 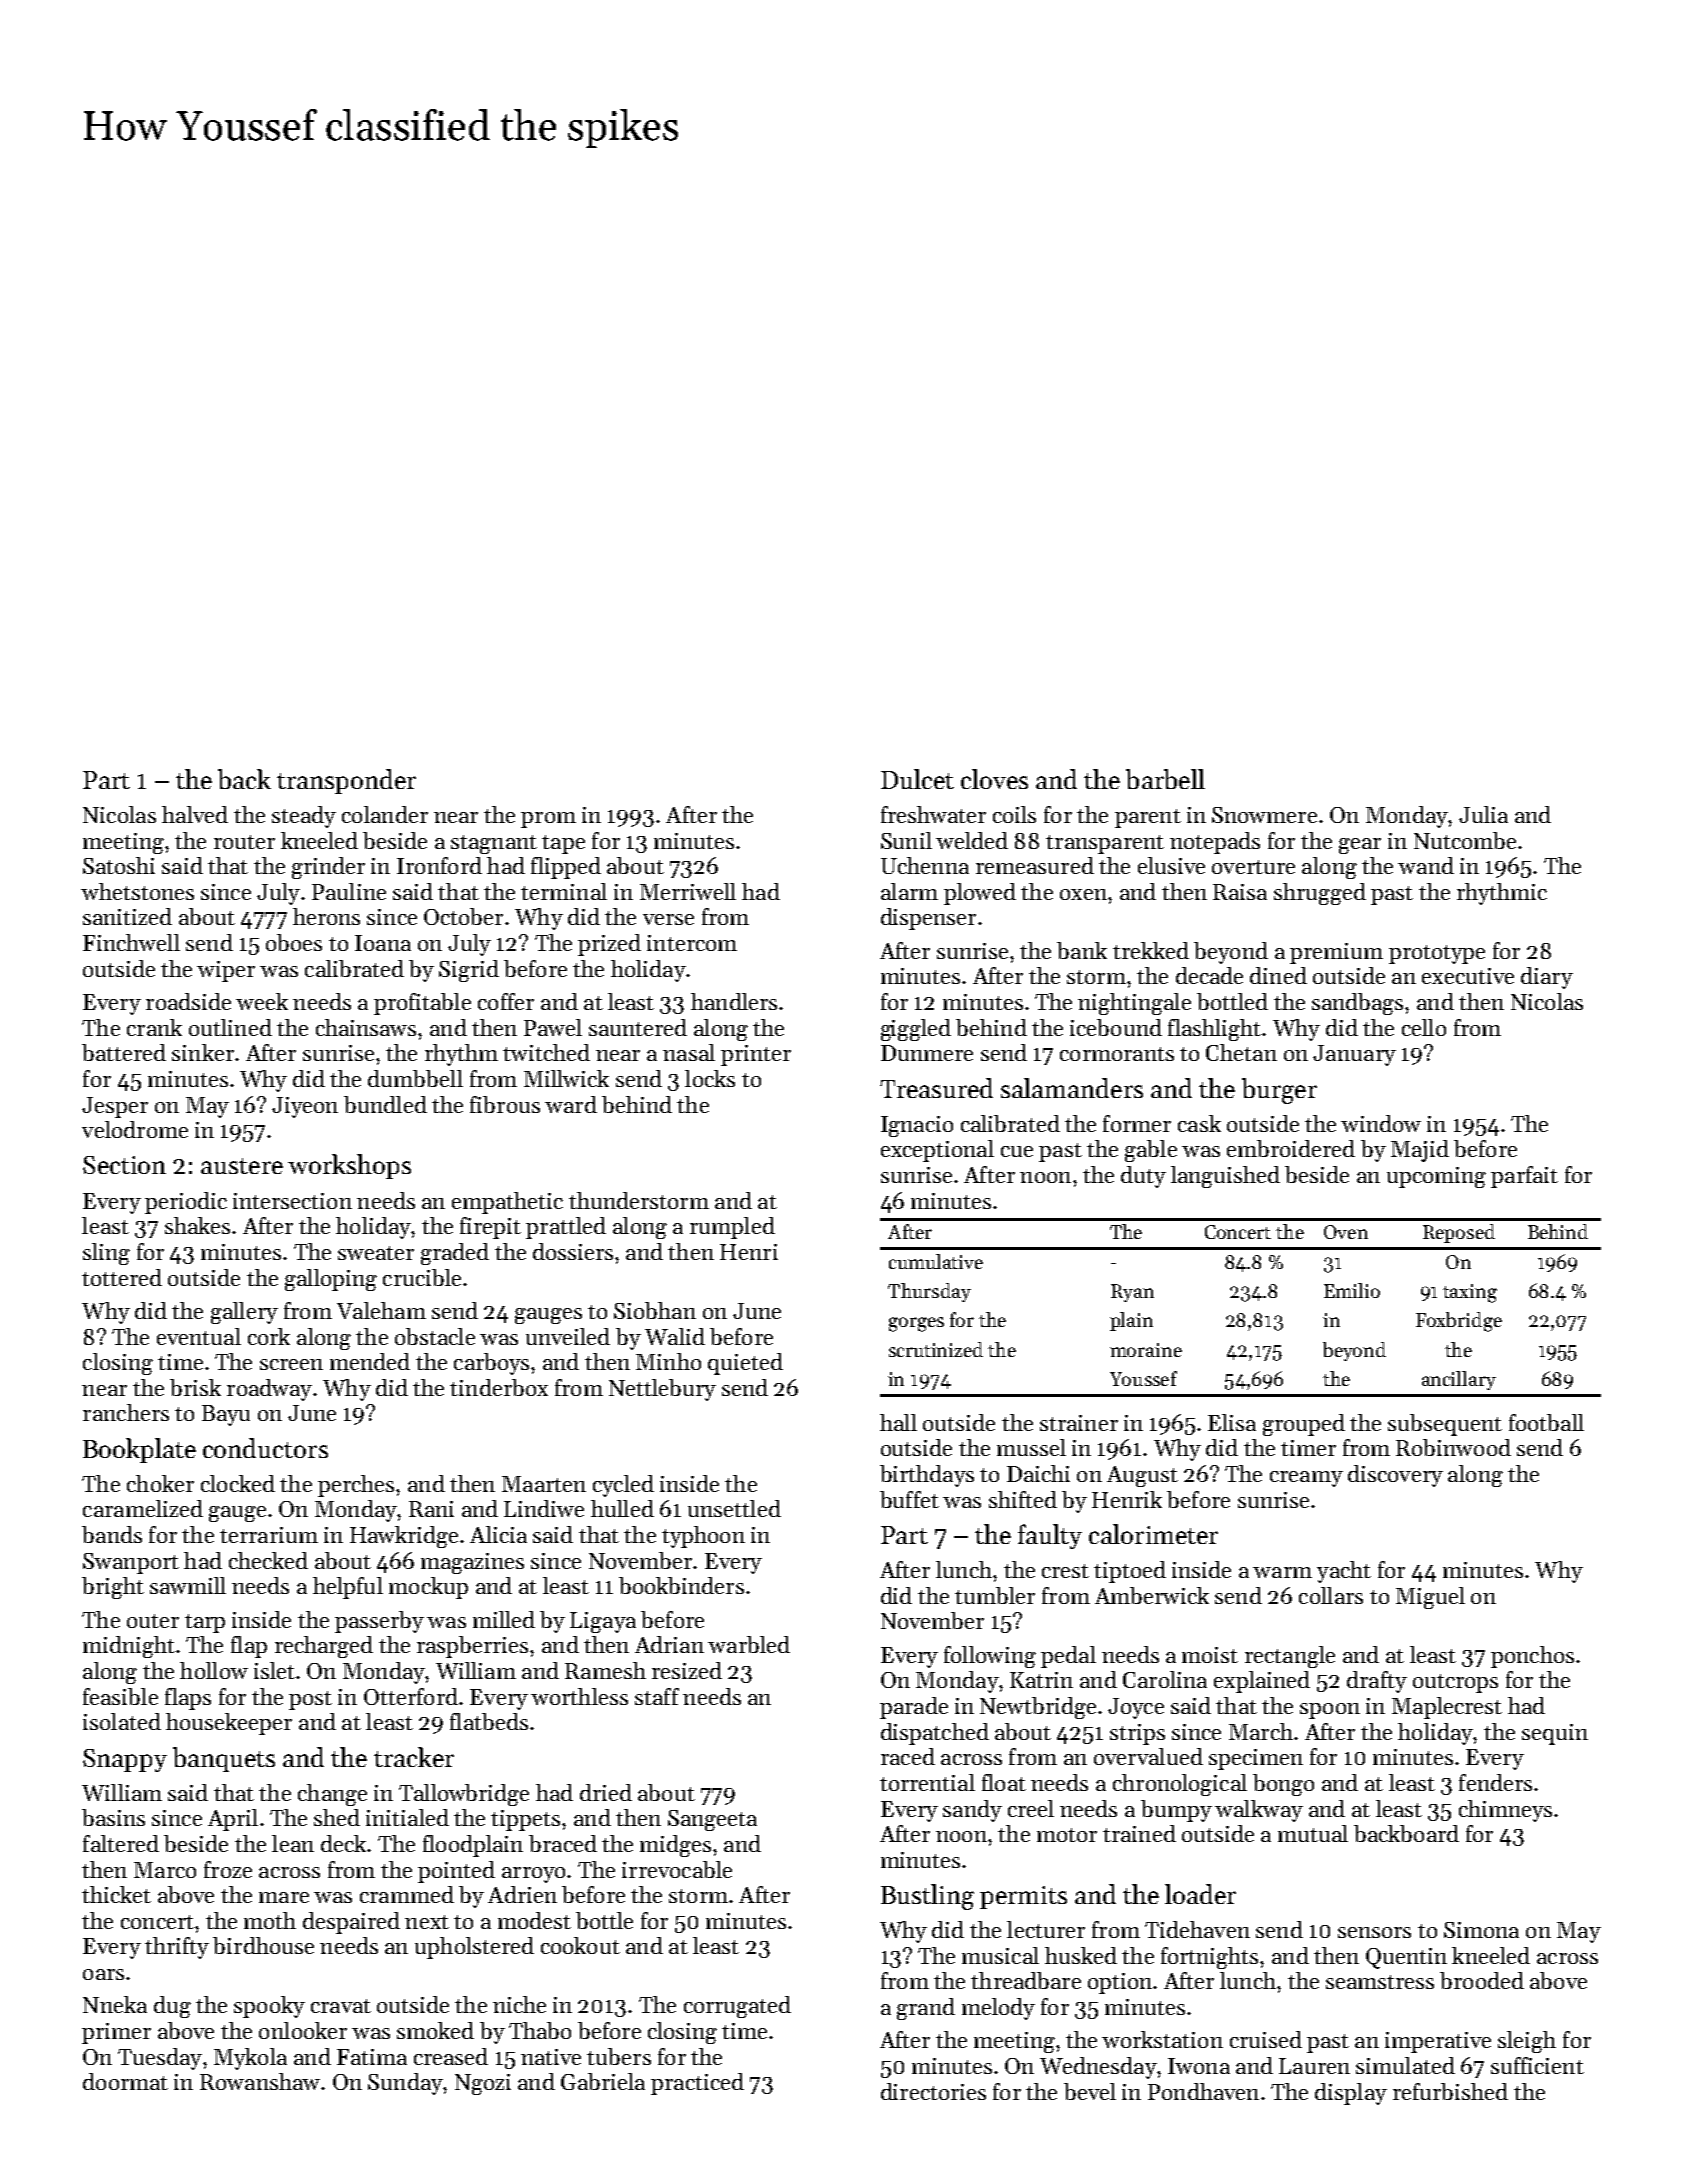 What do you see at coordinates (927, 1476) in the screenshot?
I see `birthdays` at bounding box center [927, 1476].
